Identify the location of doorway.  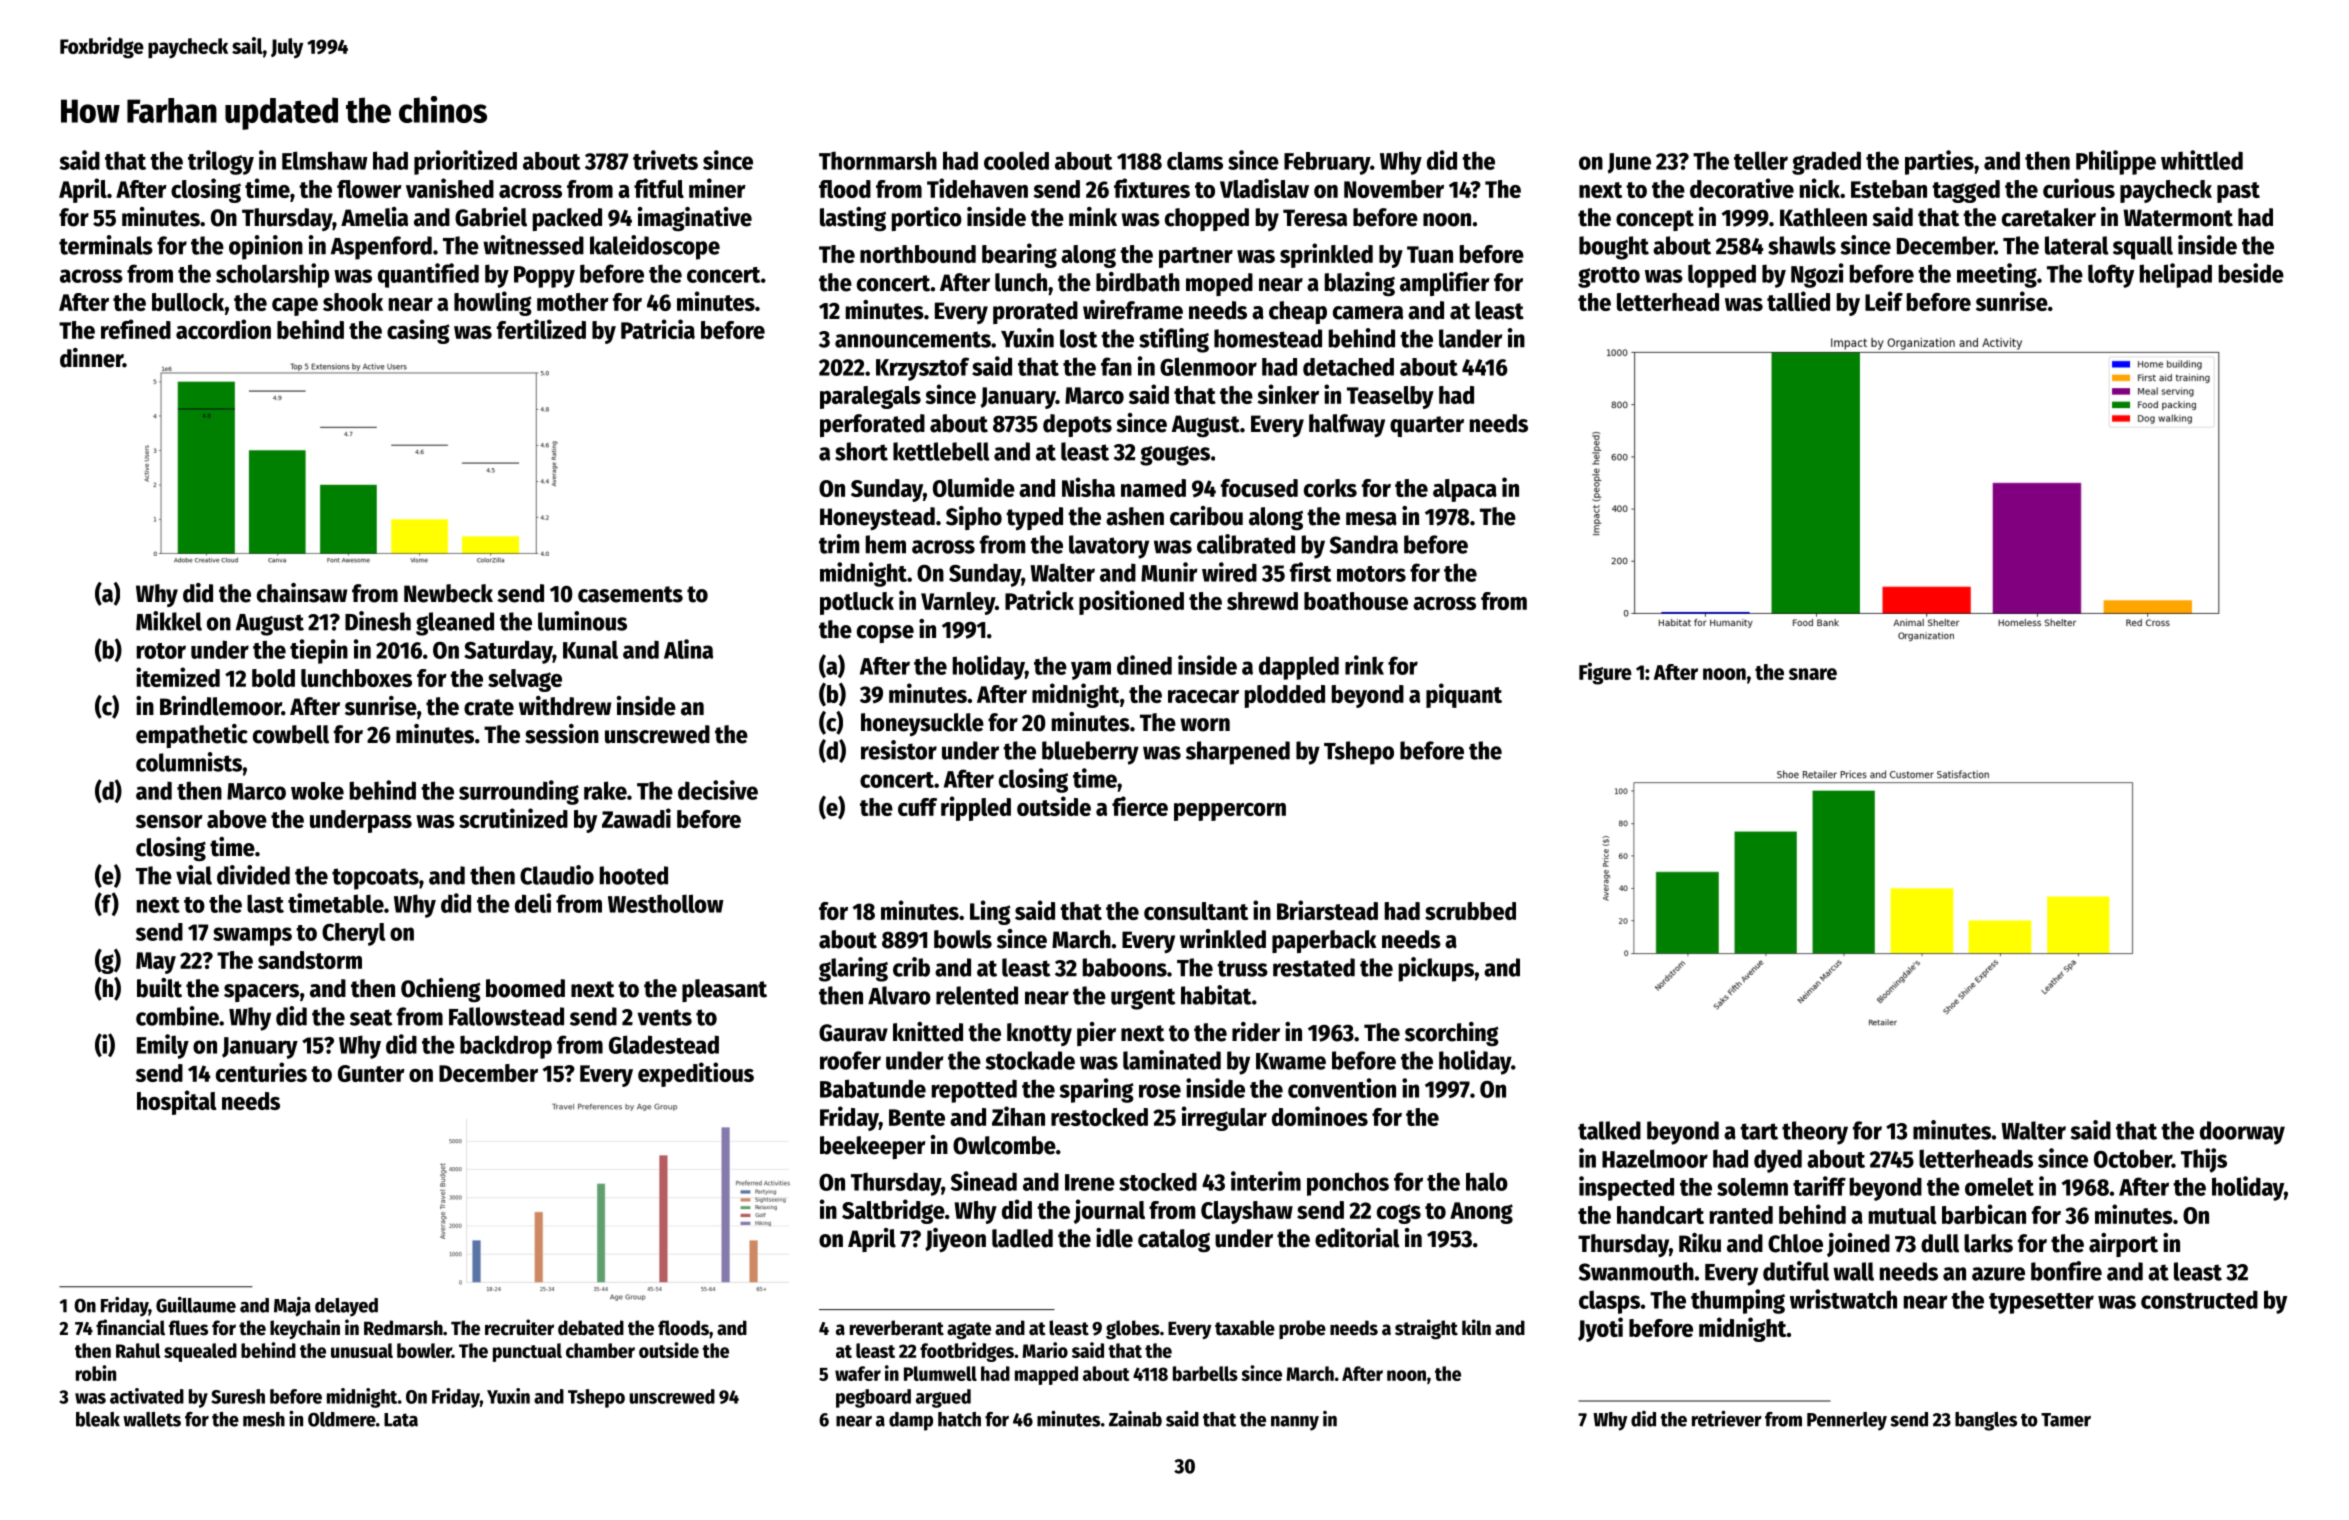
(2242, 1133).
